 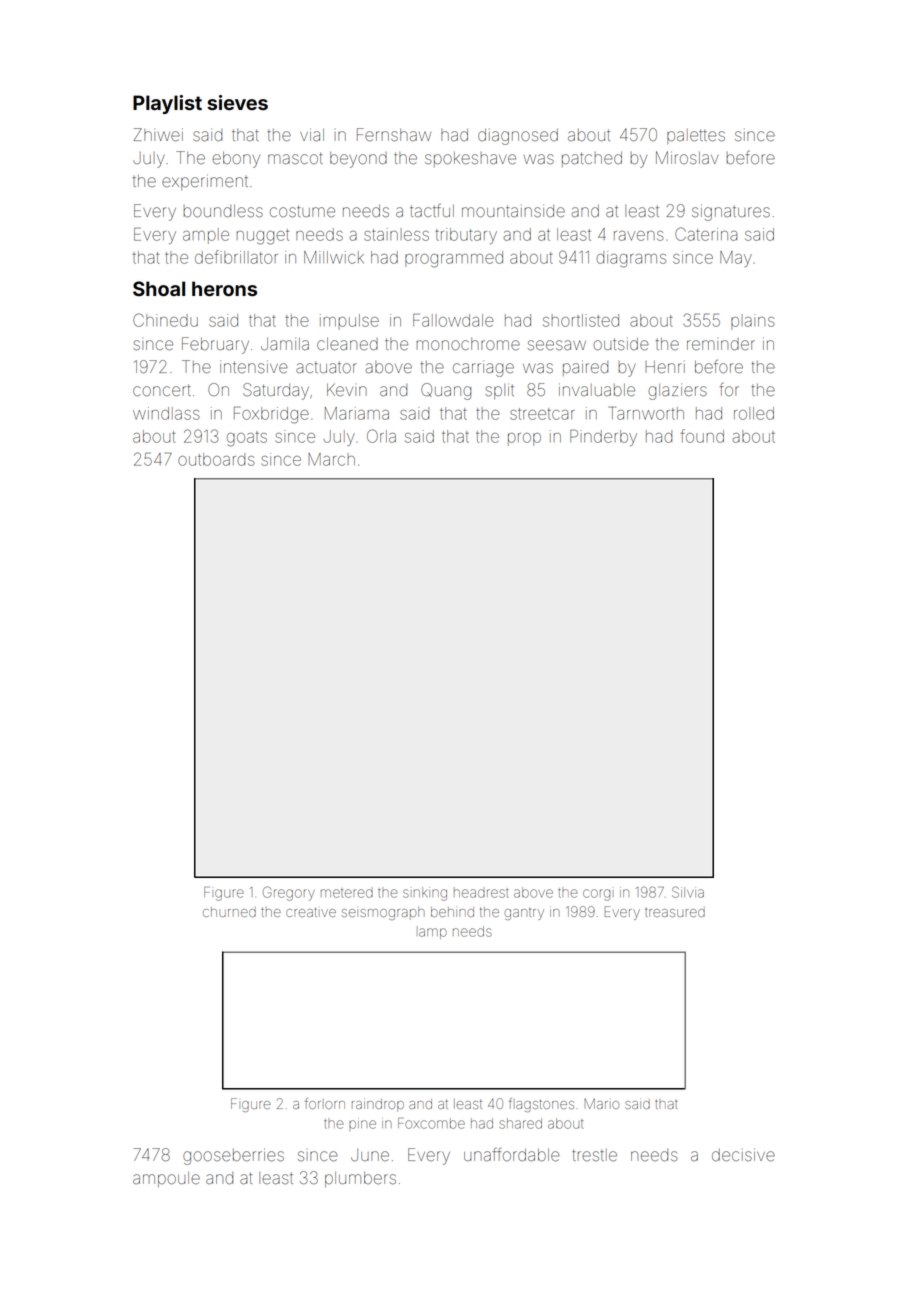 What do you see at coordinates (237, 102) in the screenshot?
I see `sieves` at bounding box center [237, 102].
